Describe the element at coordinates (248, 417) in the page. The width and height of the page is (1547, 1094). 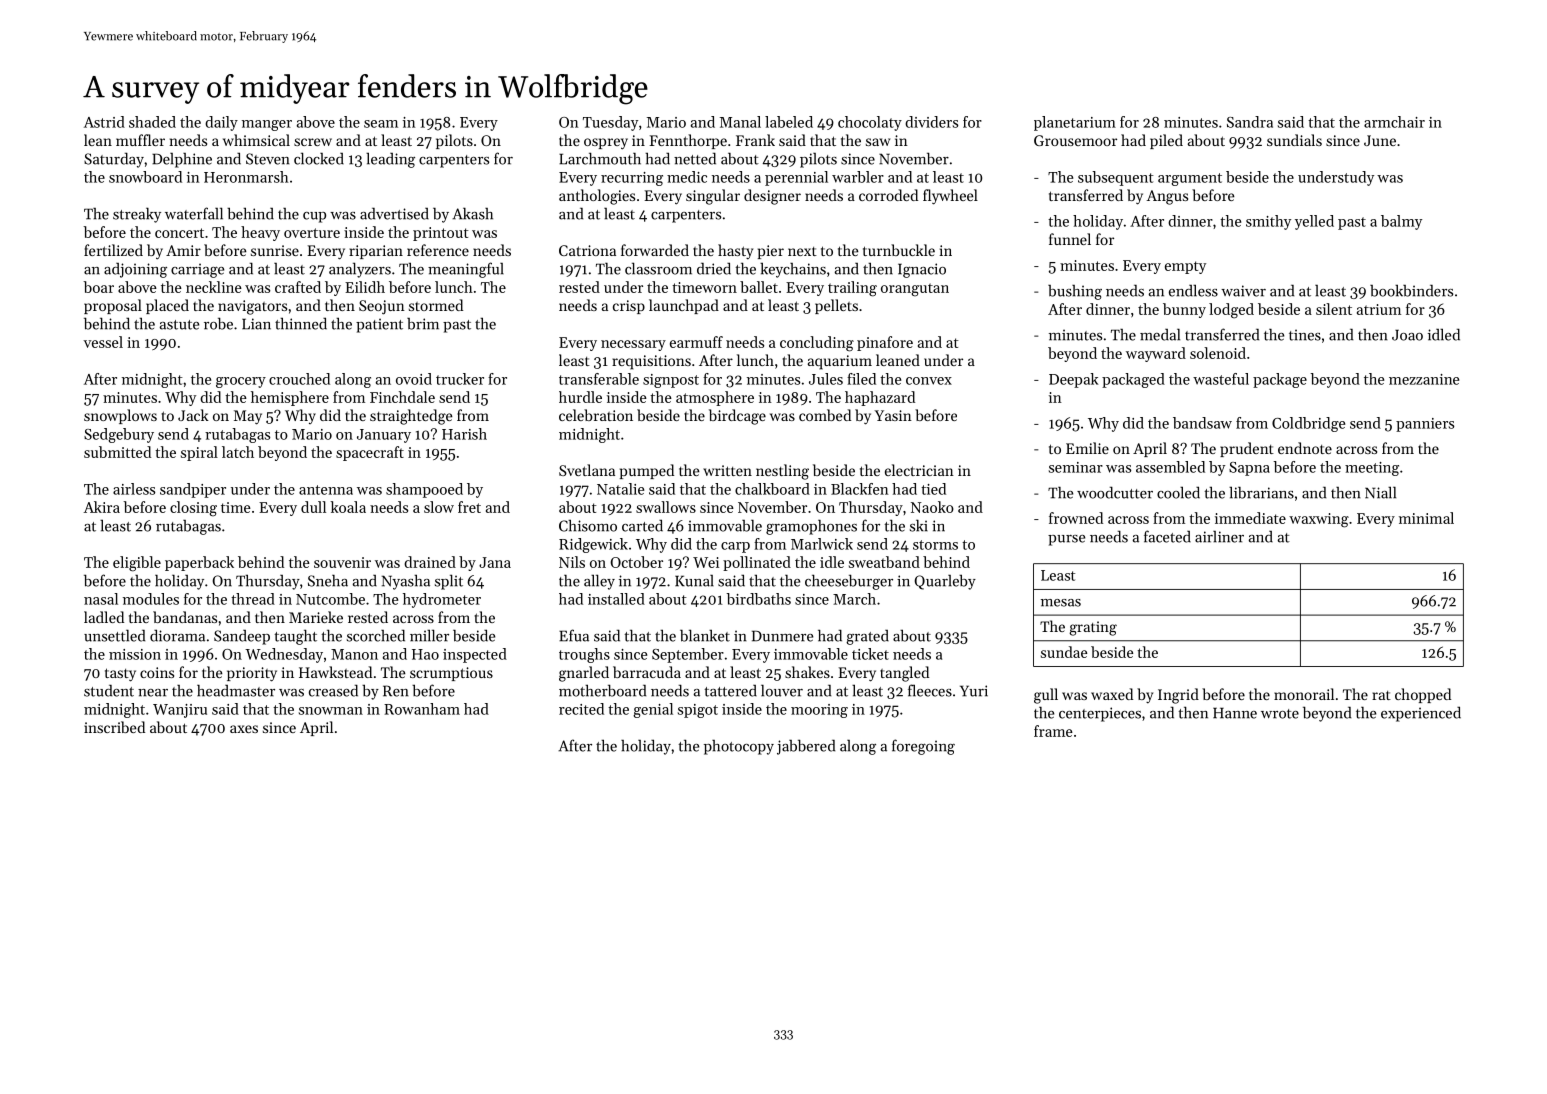
I see `May` at that location.
